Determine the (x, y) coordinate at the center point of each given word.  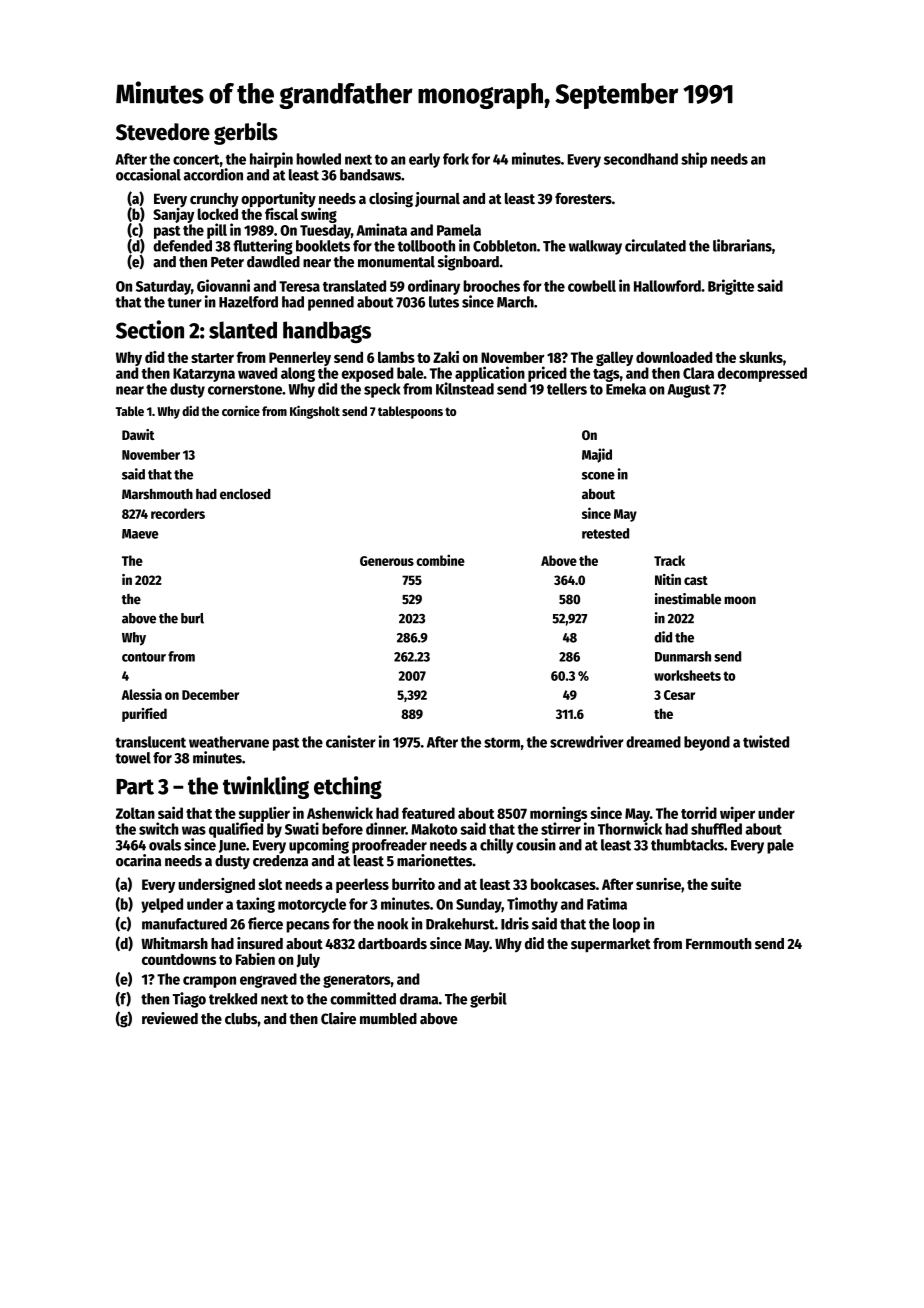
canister (351, 741)
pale (780, 846)
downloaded (674, 357)
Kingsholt (315, 412)
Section (150, 329)
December (210, 694)
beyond (707, 743)
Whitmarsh (174, 943)
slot (270, 884)
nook (392, 924)
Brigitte (731, 287)
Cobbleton (504, 246)
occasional (148, 174)
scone (598, 476)
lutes (444, 302)
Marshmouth (157, 494)
